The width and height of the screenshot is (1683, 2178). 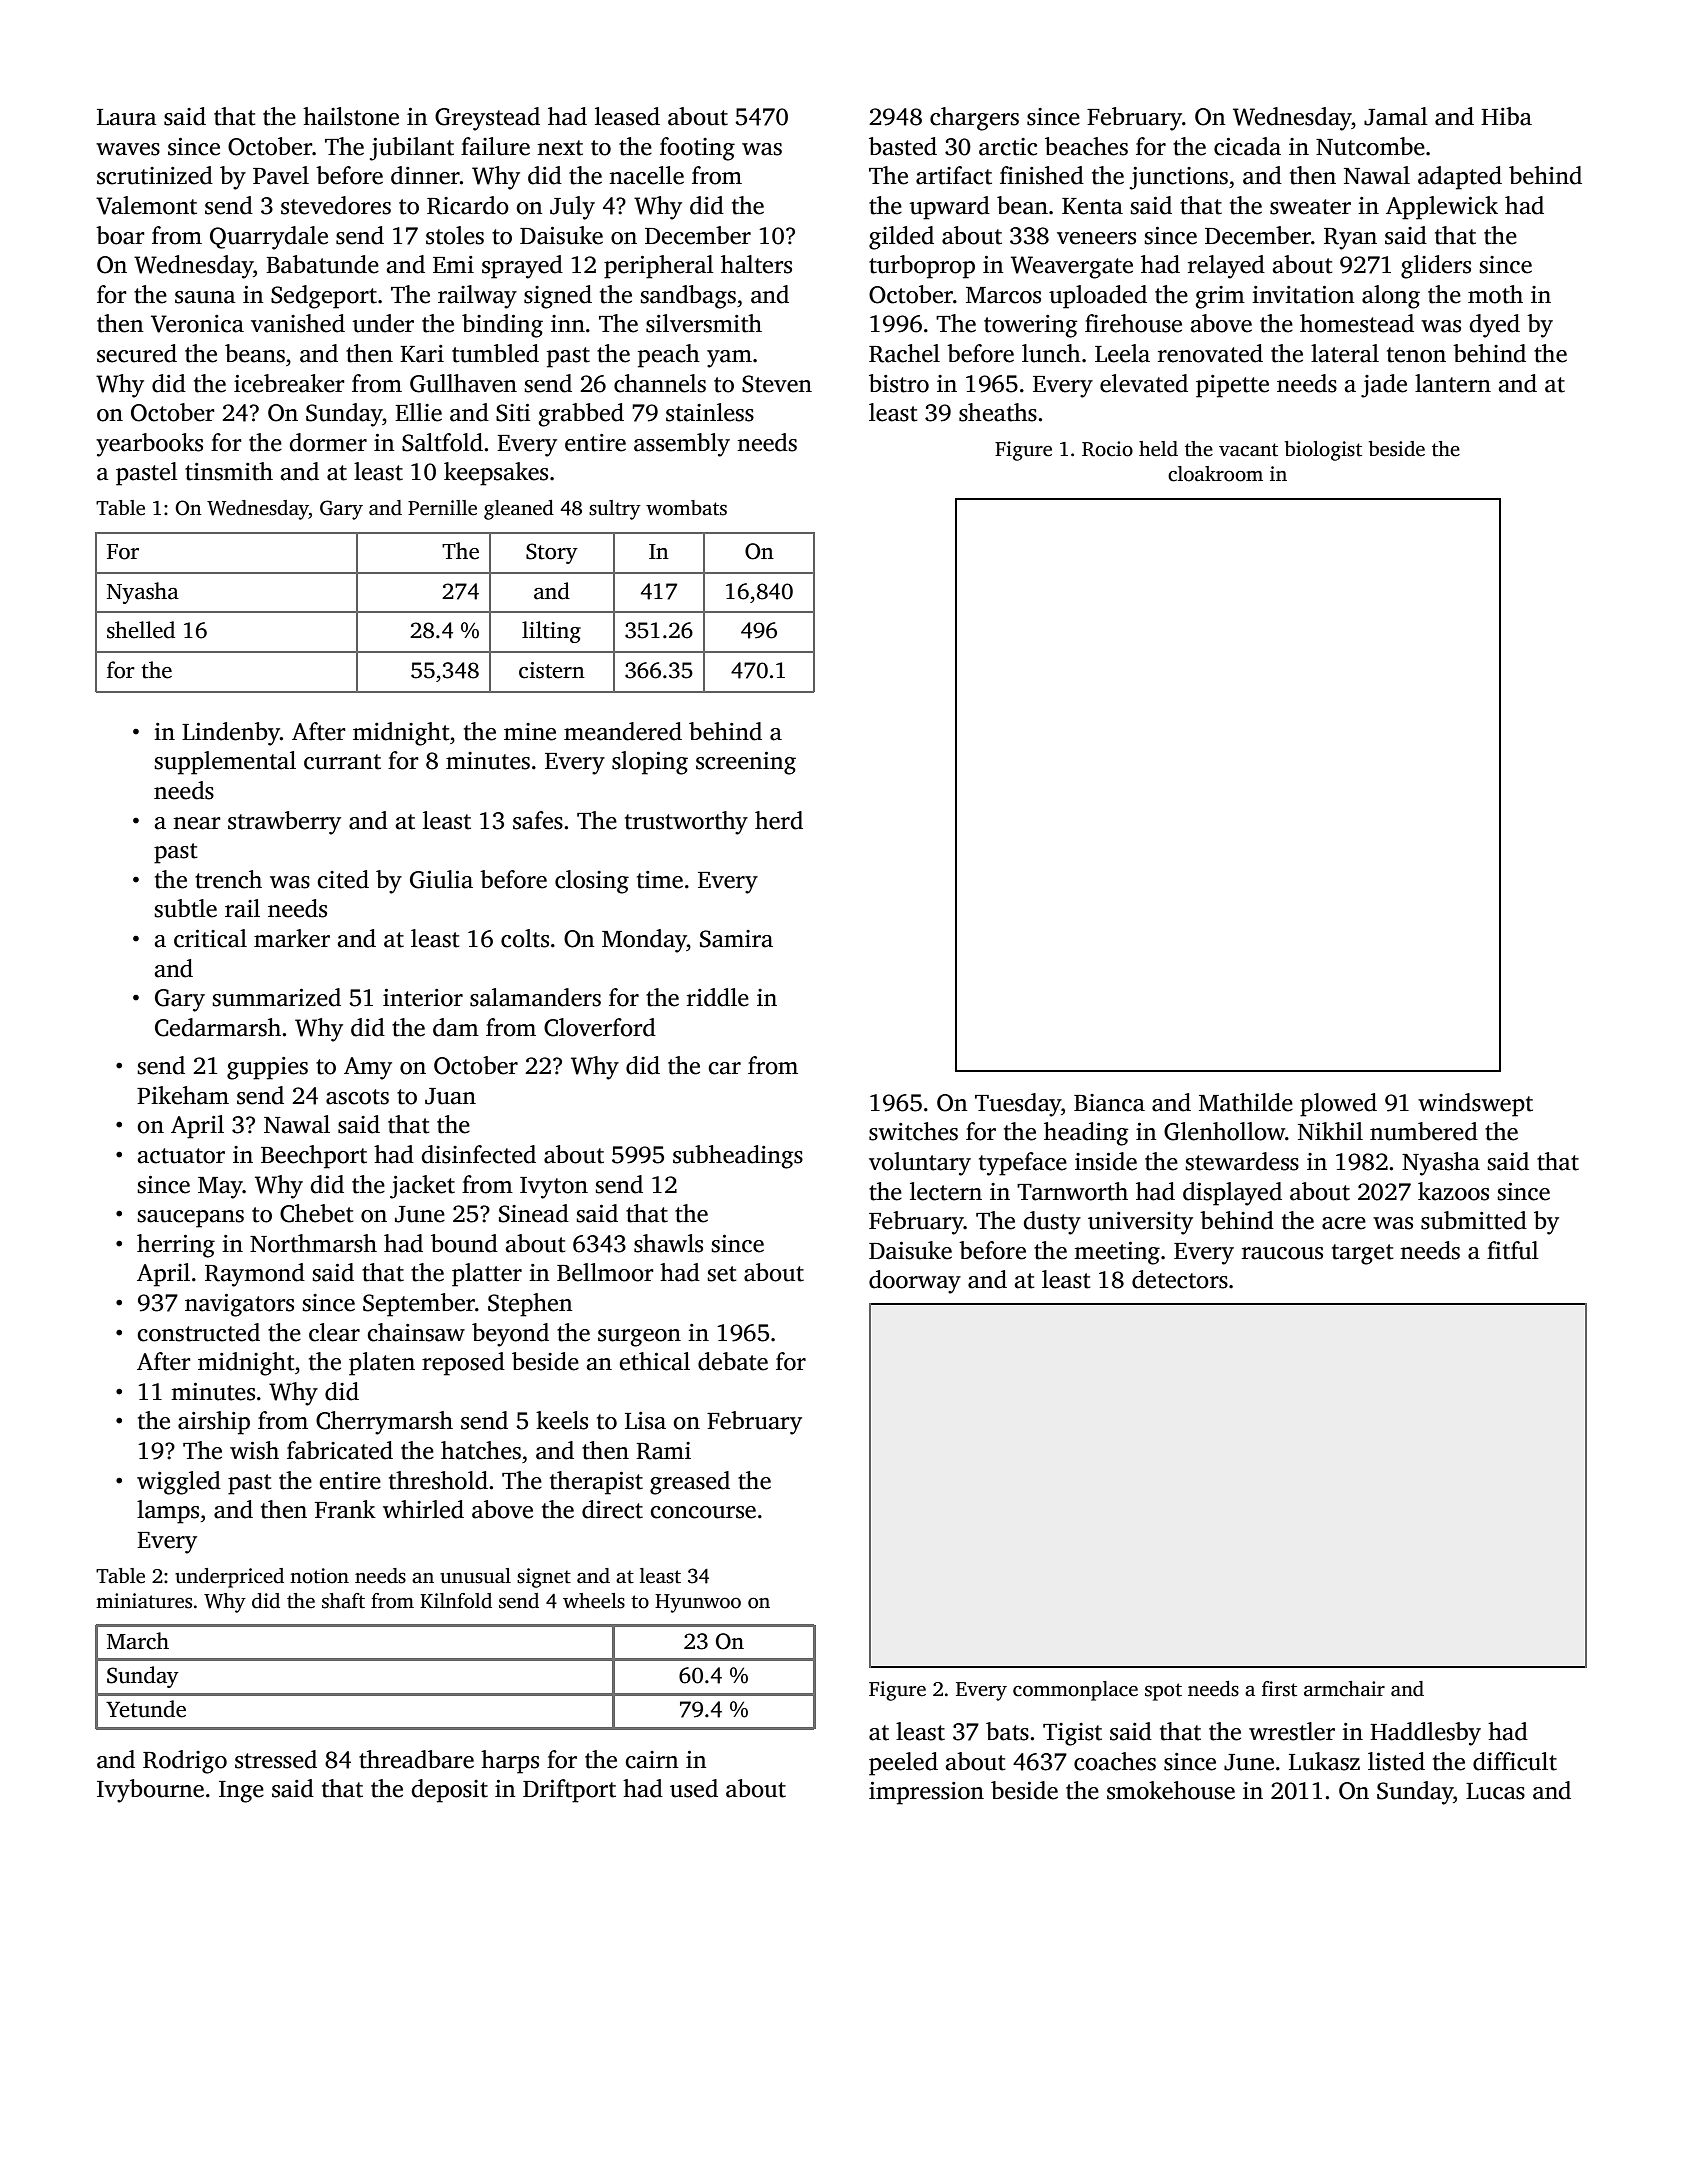 I want to click on biologist, so click(x=1323, y=451).
